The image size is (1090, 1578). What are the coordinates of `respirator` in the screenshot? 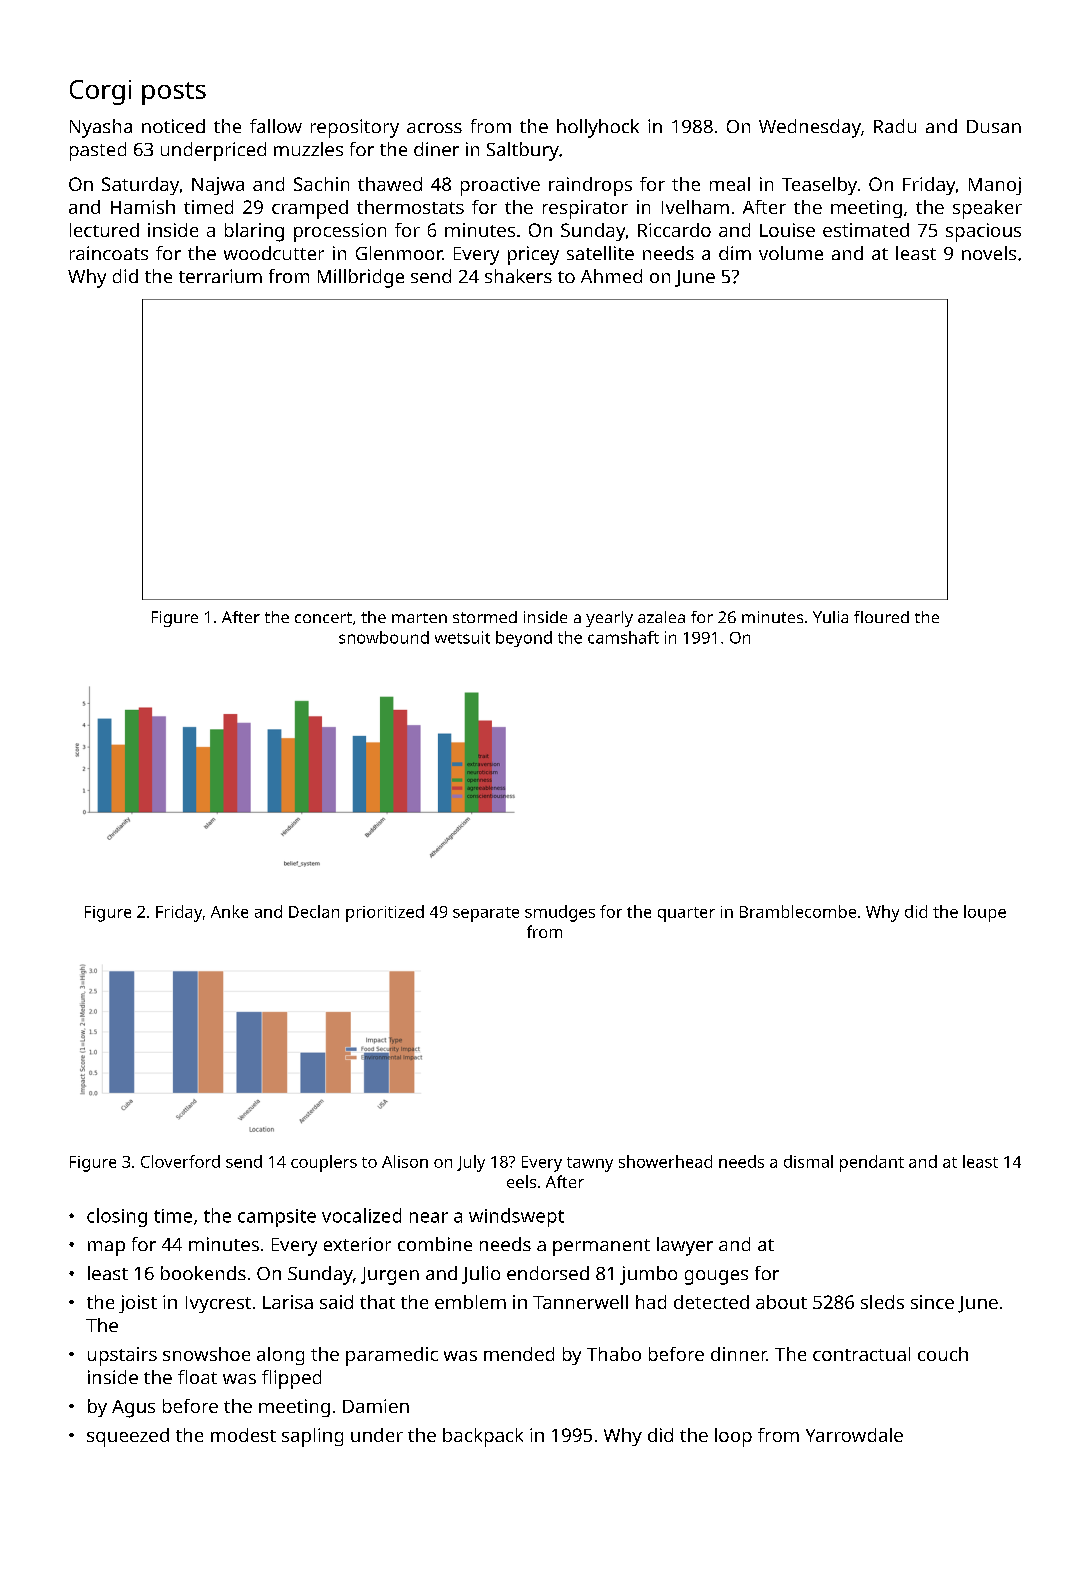 It's located at (585, 209).
